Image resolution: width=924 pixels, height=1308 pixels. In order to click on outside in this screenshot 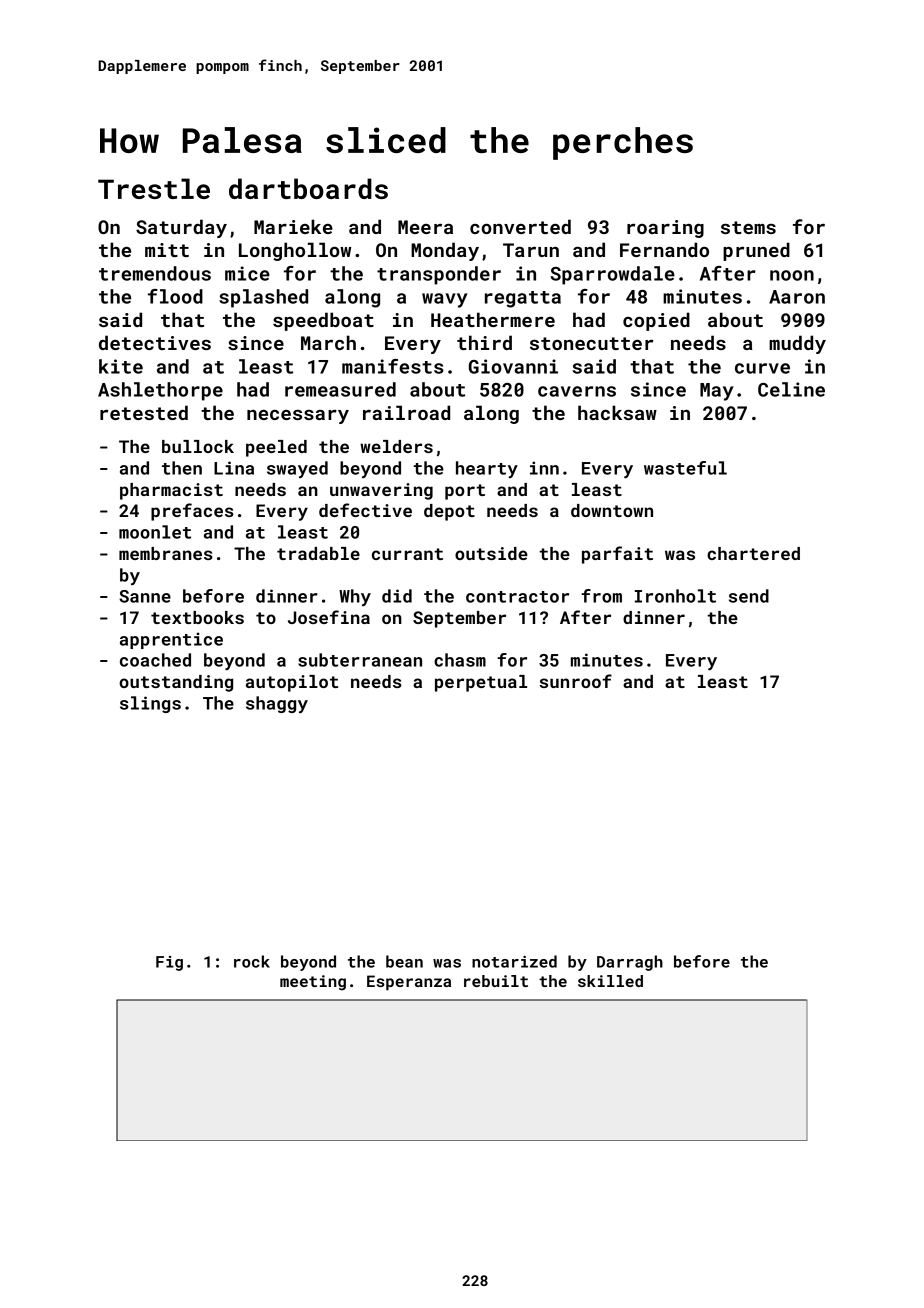, I will do `click(491, 553)`.
